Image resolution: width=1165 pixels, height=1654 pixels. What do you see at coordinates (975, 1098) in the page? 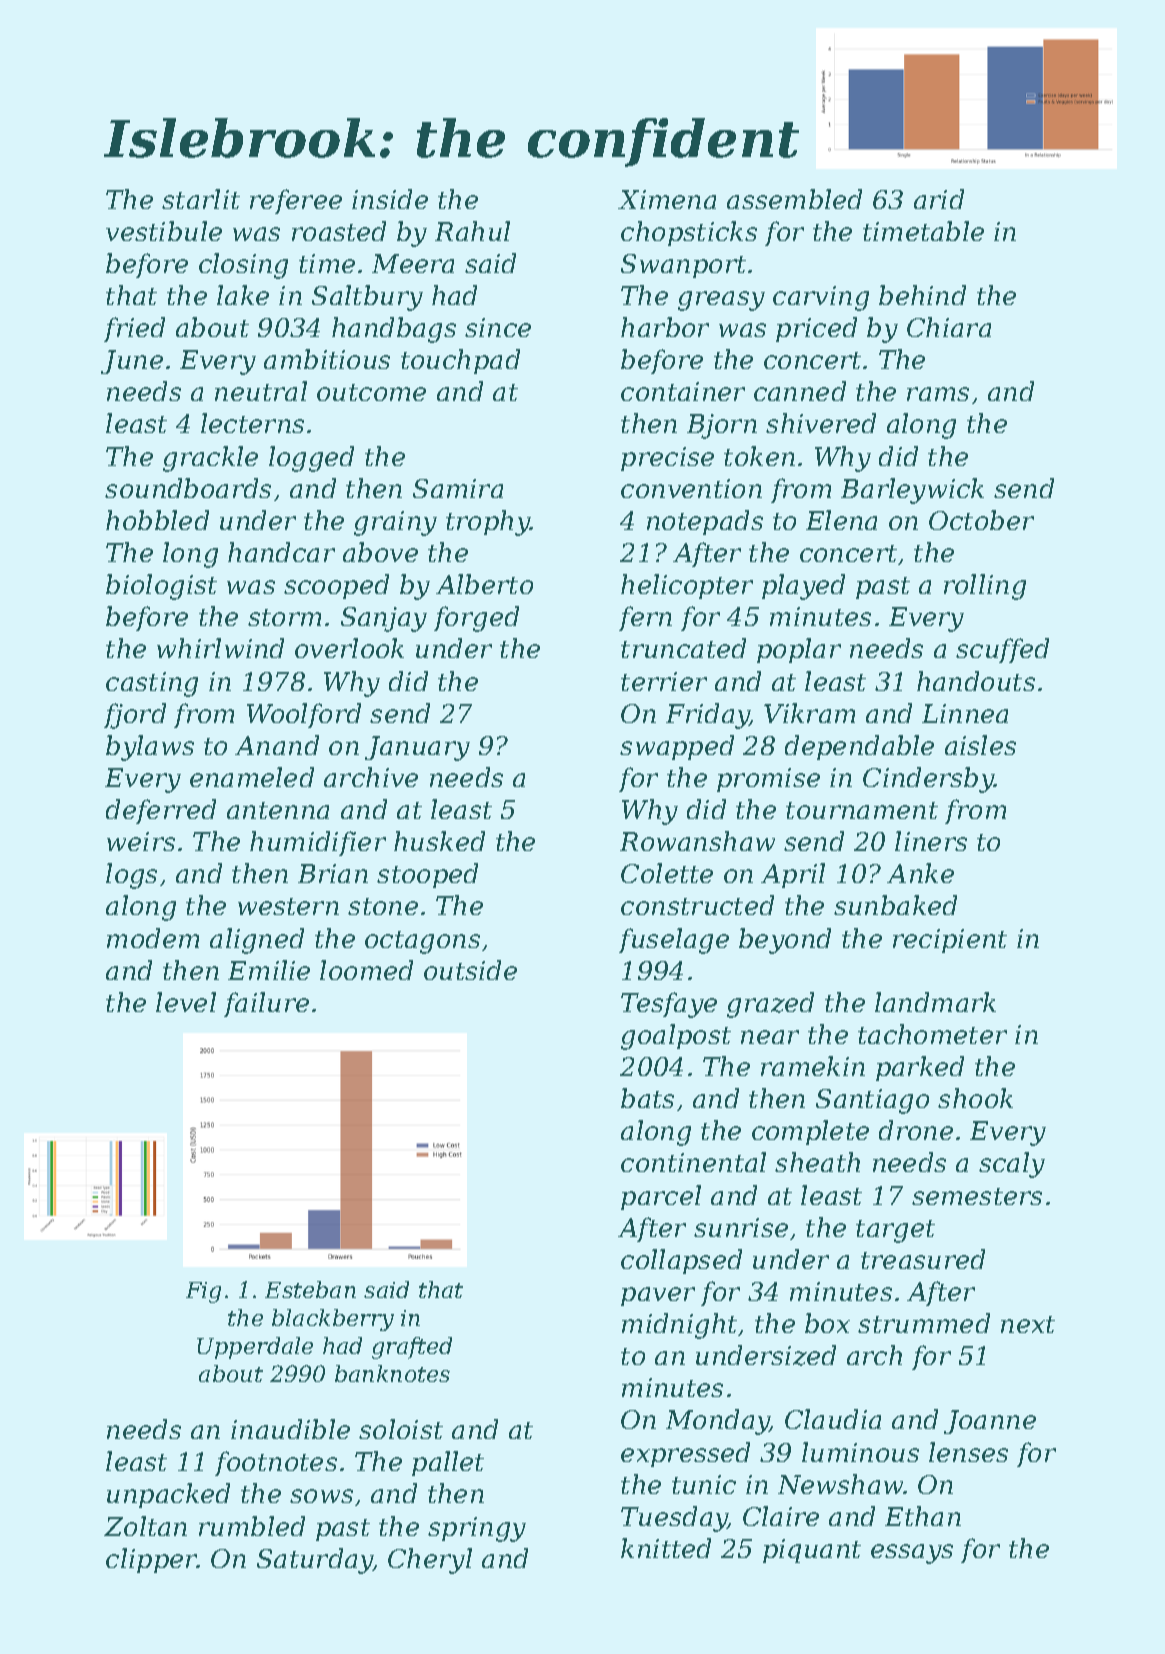
I see `shook` at bounding box center [975, 1098].
